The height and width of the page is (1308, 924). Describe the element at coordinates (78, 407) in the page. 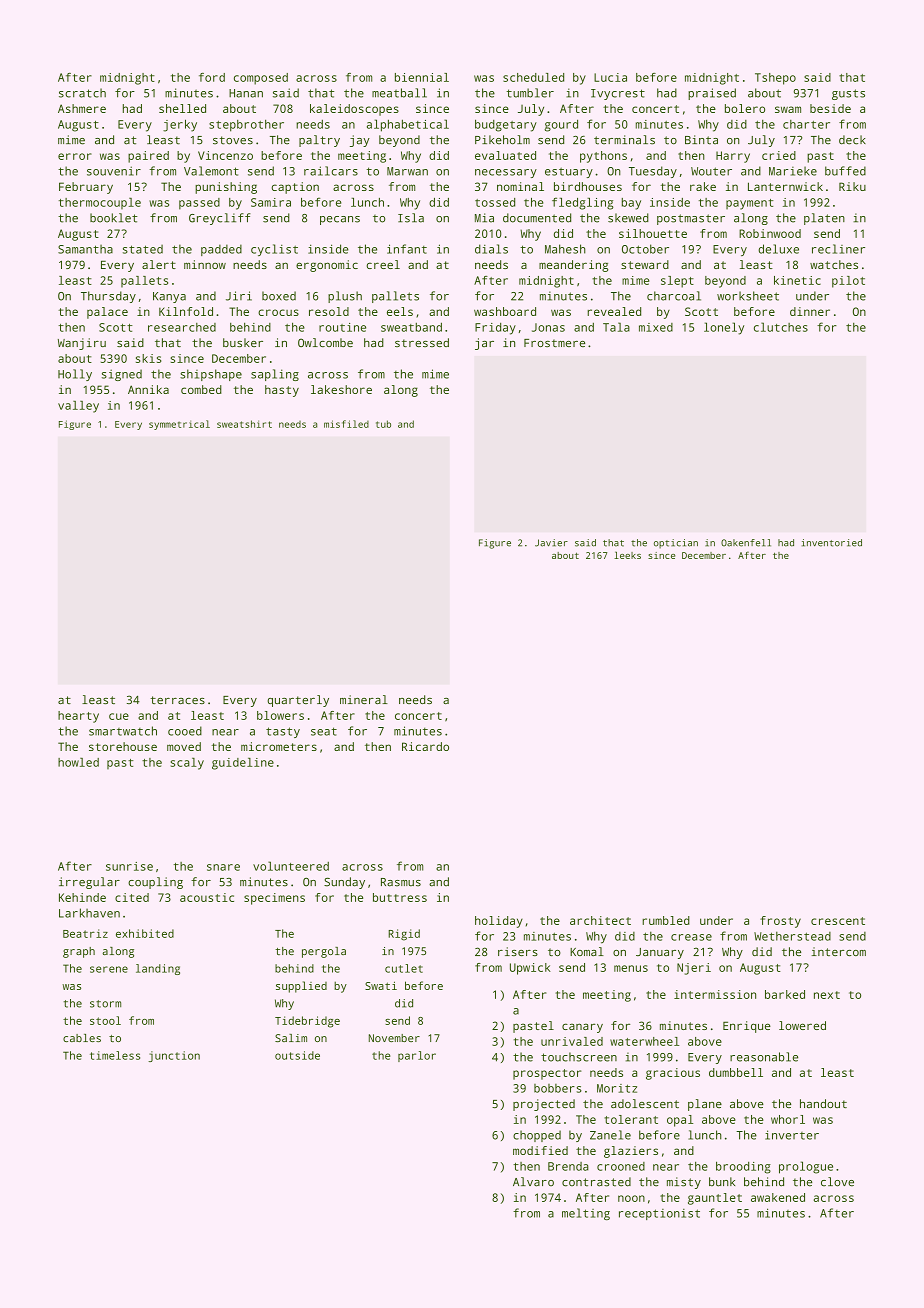

I see `valley` at that location.
